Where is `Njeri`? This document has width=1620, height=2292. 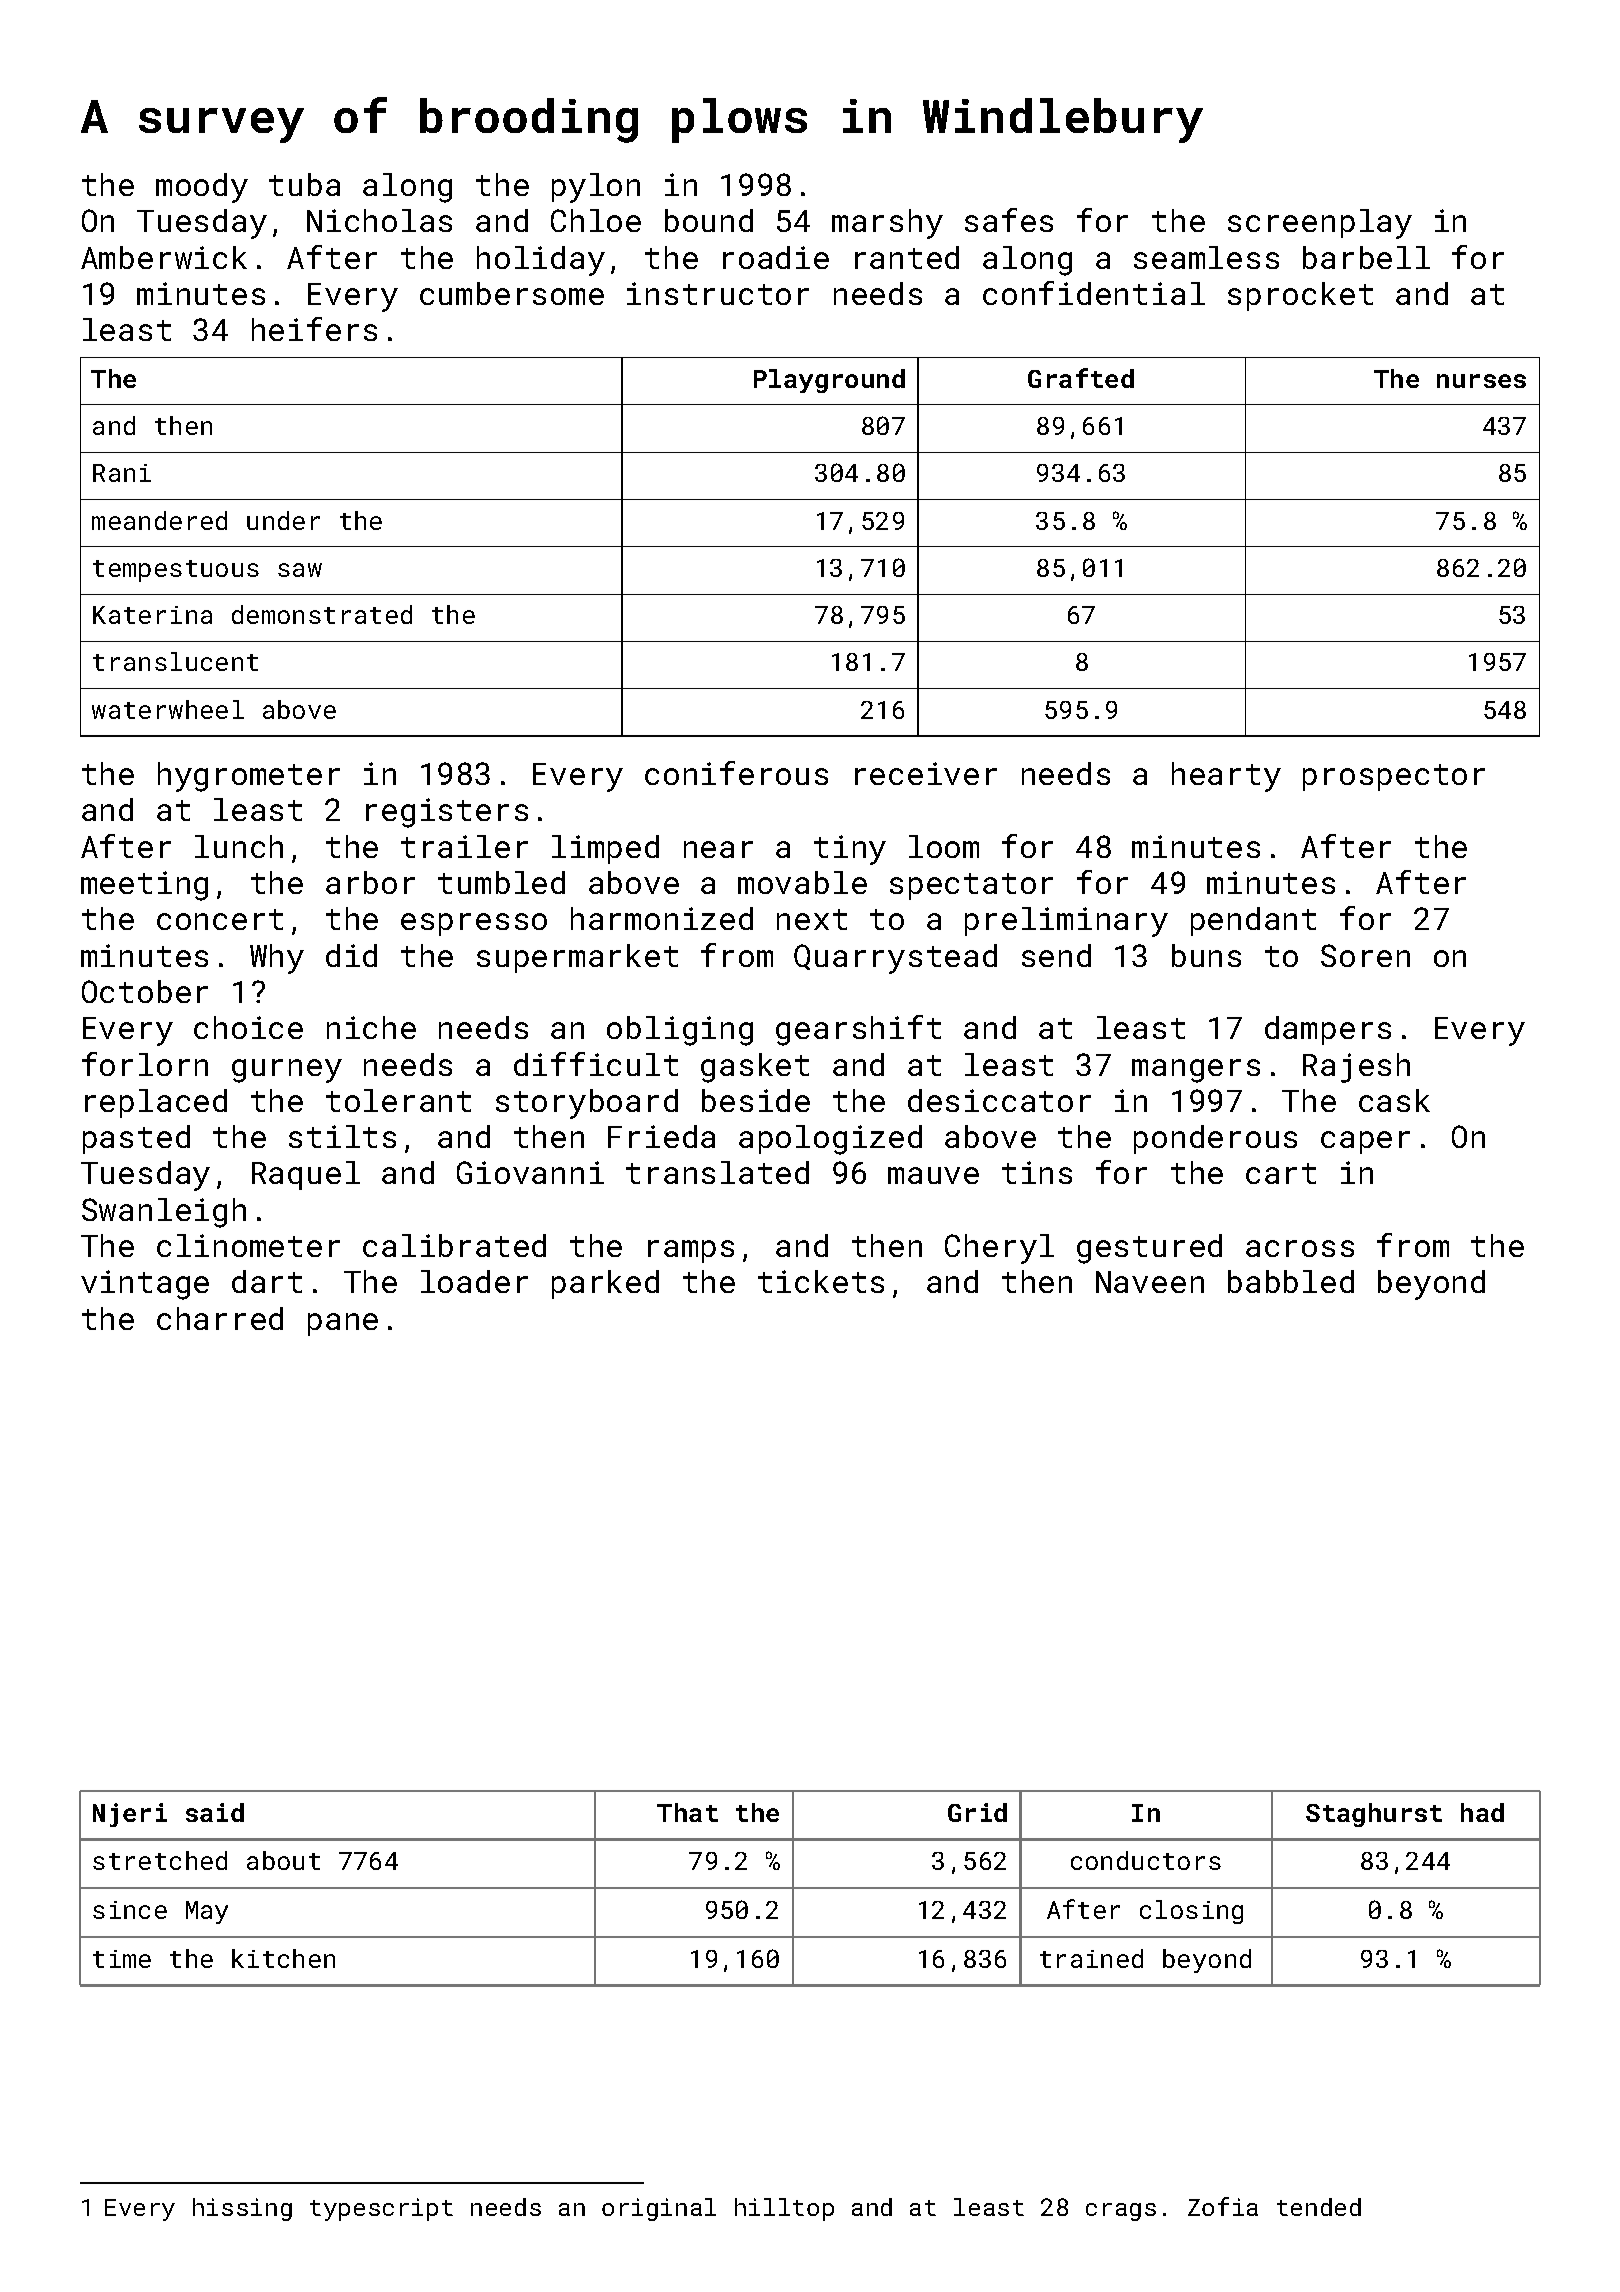
Njeri is located at coordinates (130, 1815).
